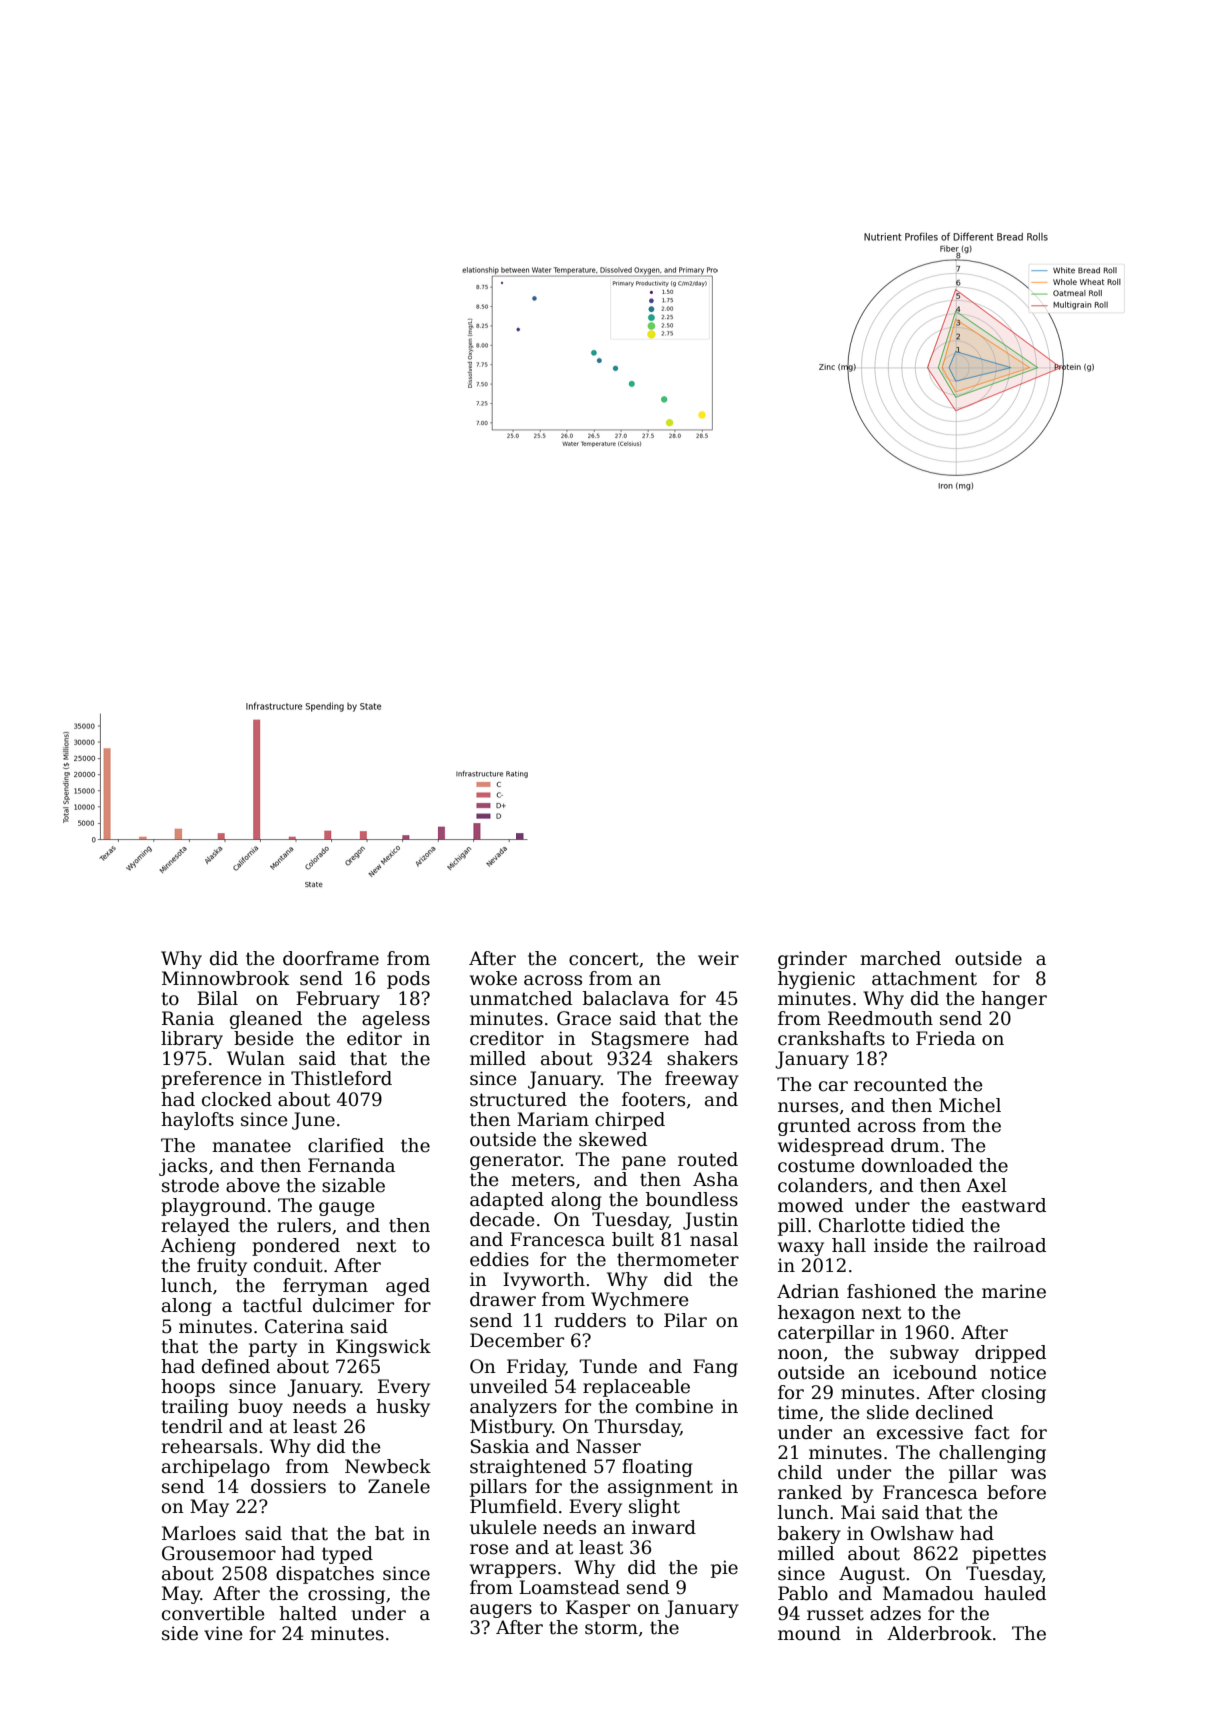 This image has height=1709, width=1208. I want to click on concert, so click(604, 959).
